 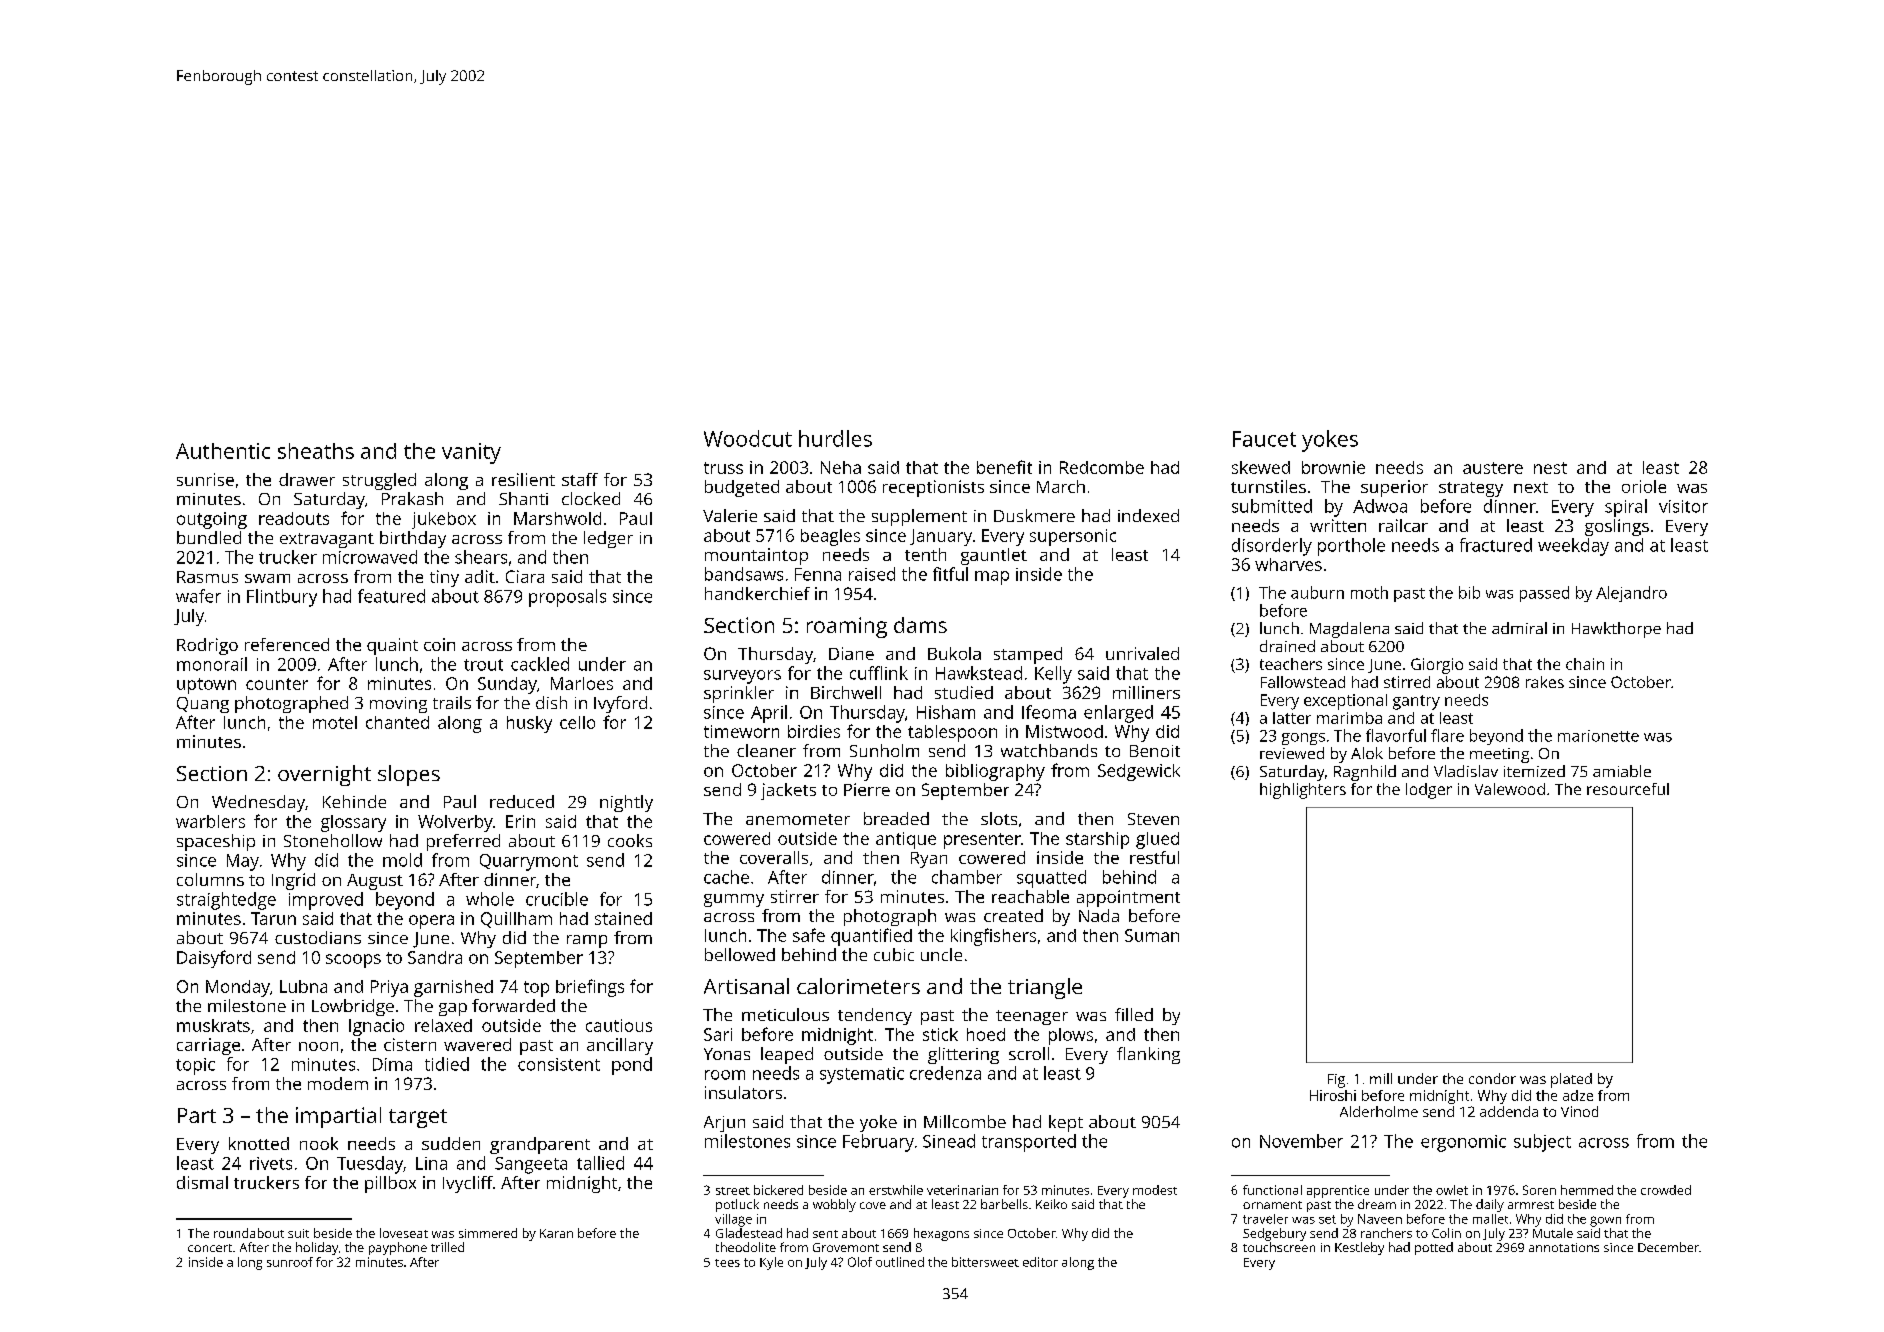 I want to click on sunrise, so click(x=205, y=479).
